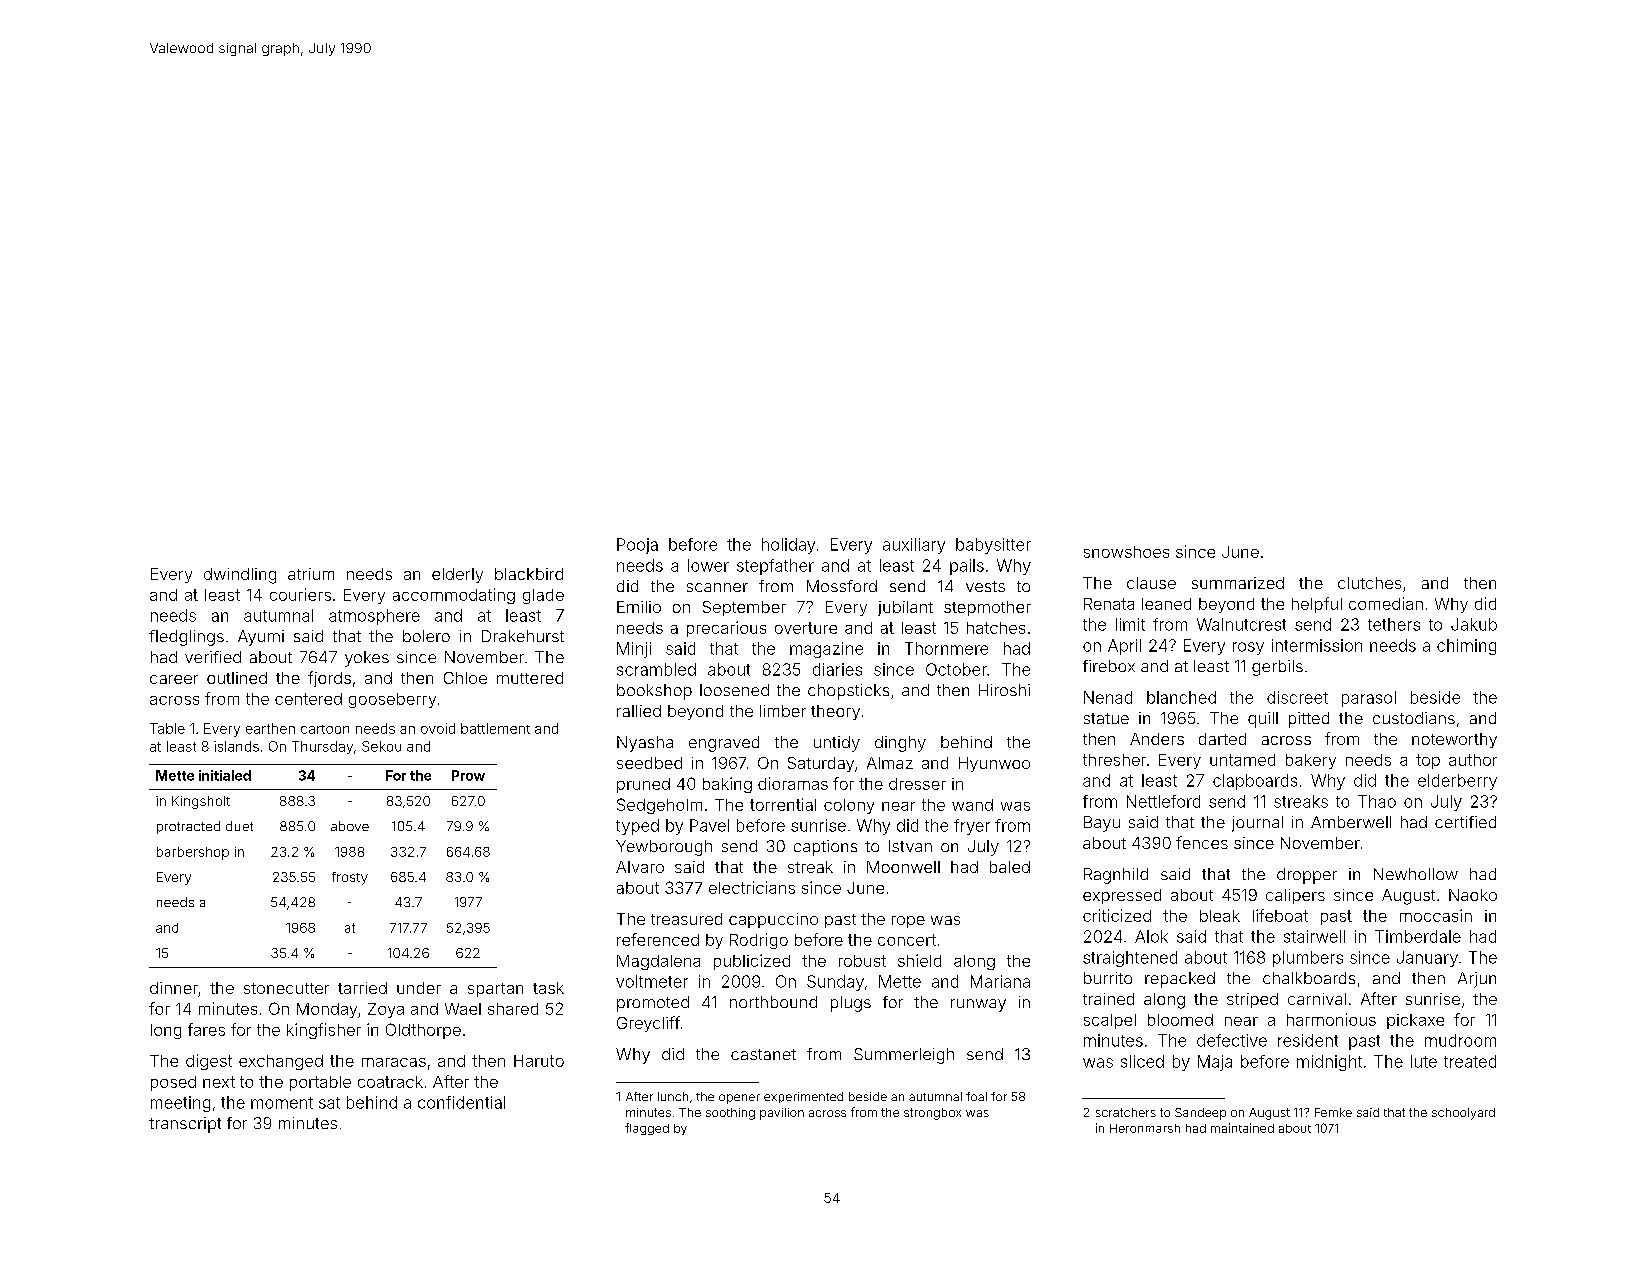 The height and width of the page is (1273, 1647). I want to click on dwindling, so click(240, 576).
